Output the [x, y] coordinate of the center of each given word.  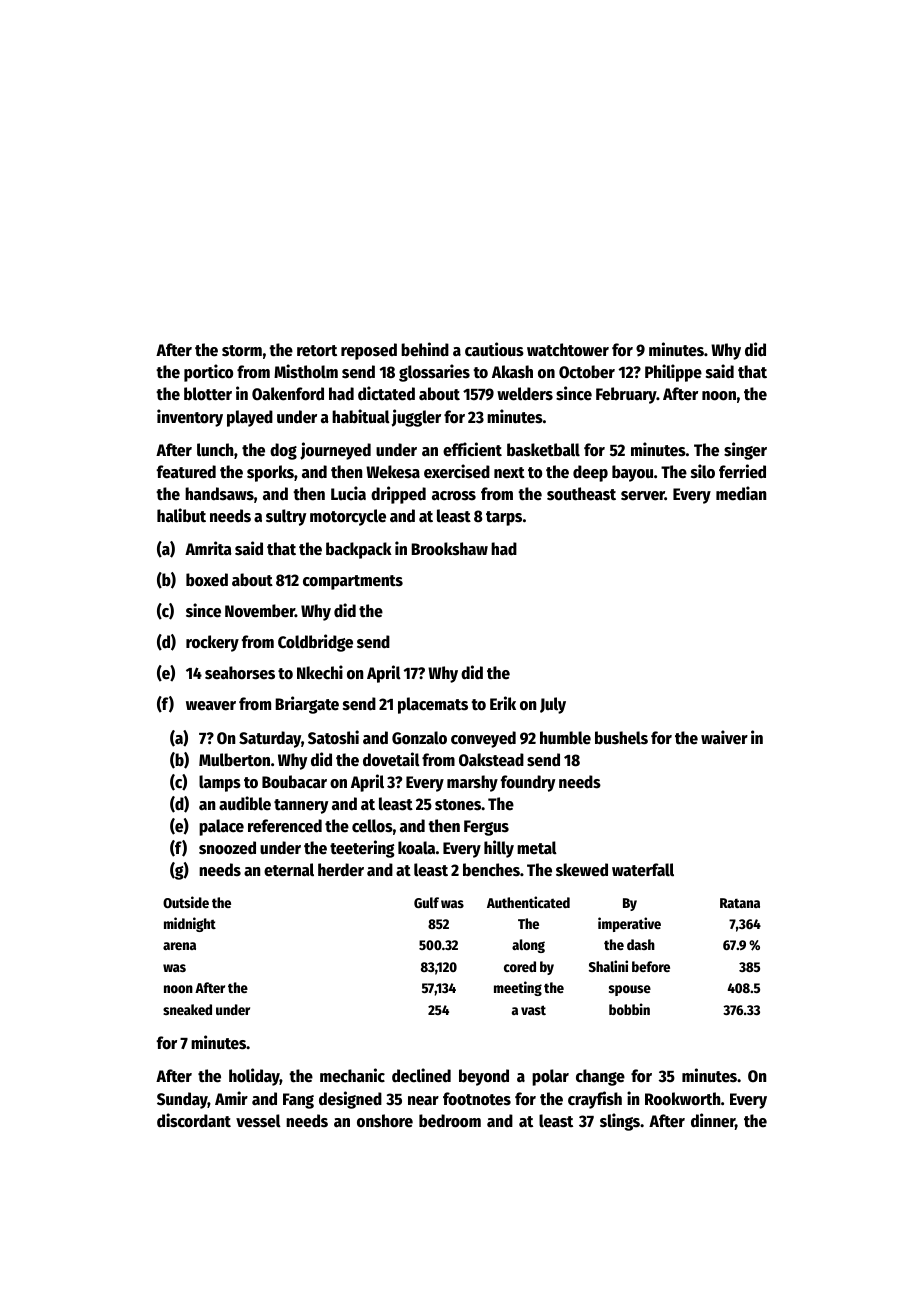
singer [745, 451]
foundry [528, 783]
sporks [270, 473]
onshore [385, 1121]
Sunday [182, 1100]
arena [179, 946]
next [509, 473]
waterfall [643, 870]
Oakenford [288, 394]
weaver [211, 706]
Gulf [426, 902]
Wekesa [393, 472]
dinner [713, 1120]
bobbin [629, 1009]
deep [590, 473]
